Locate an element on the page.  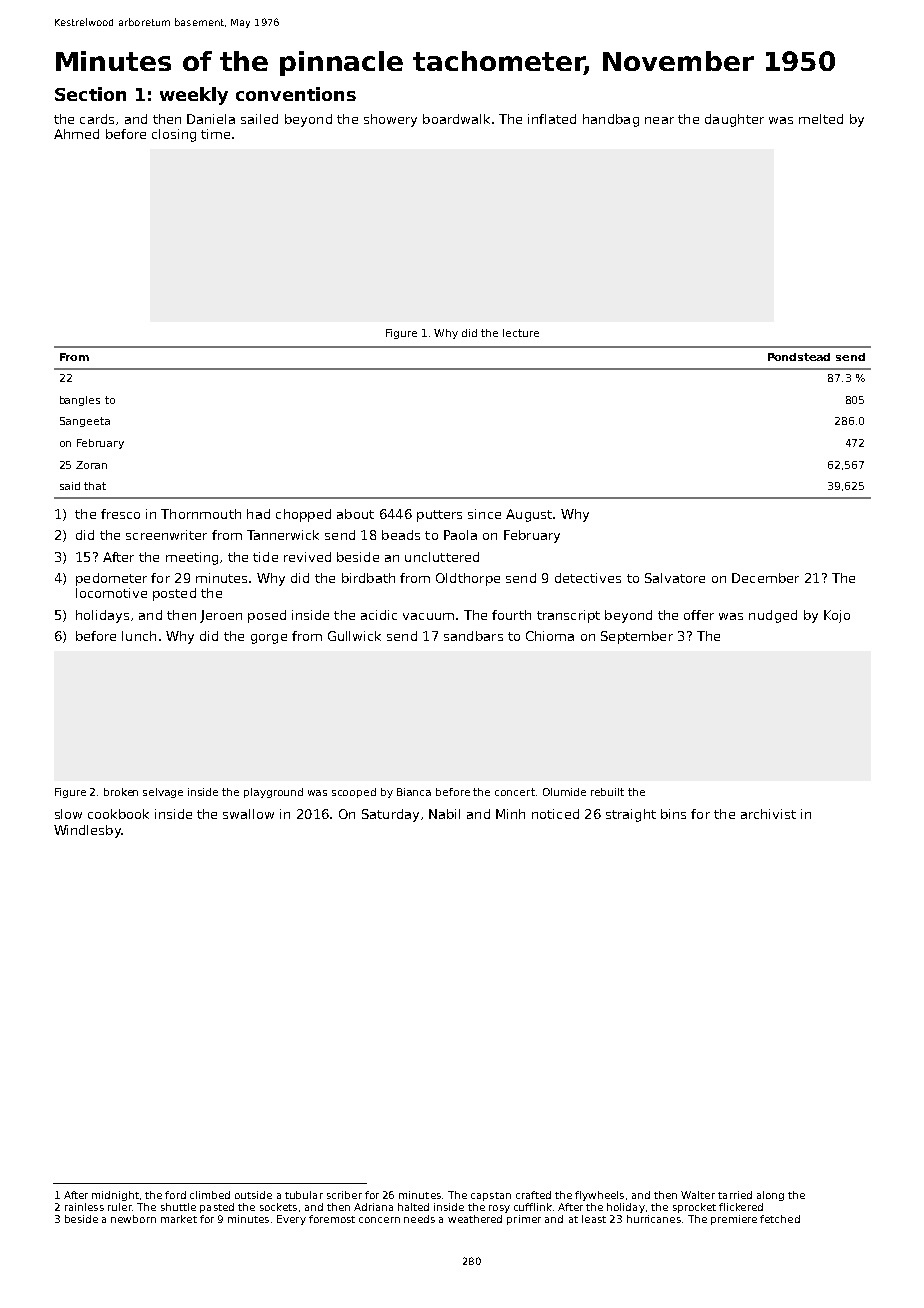
archivist is located at coordinates (768, 814).
